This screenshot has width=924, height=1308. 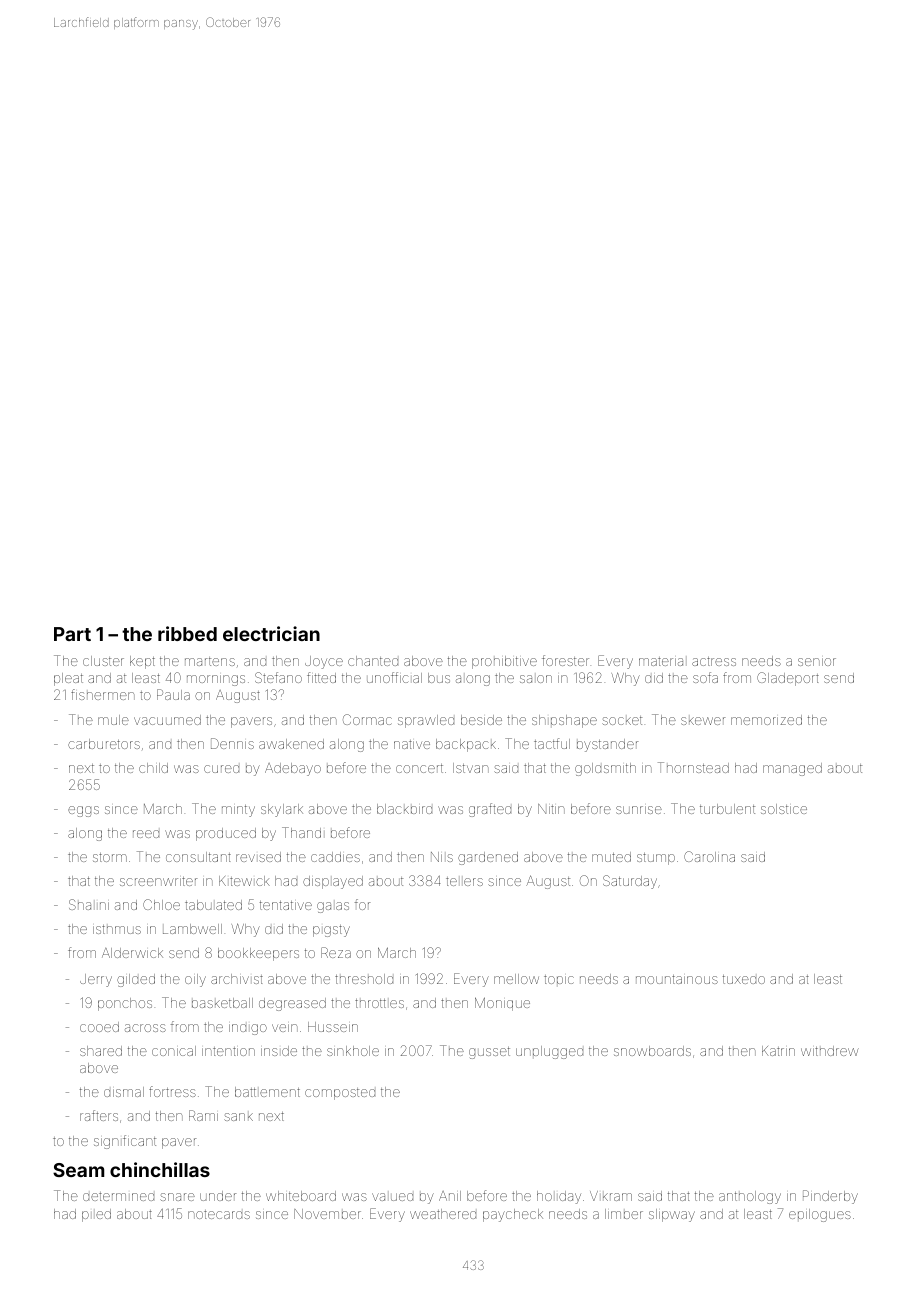 I want to click on throttles, so click(x=379, y=1003).
